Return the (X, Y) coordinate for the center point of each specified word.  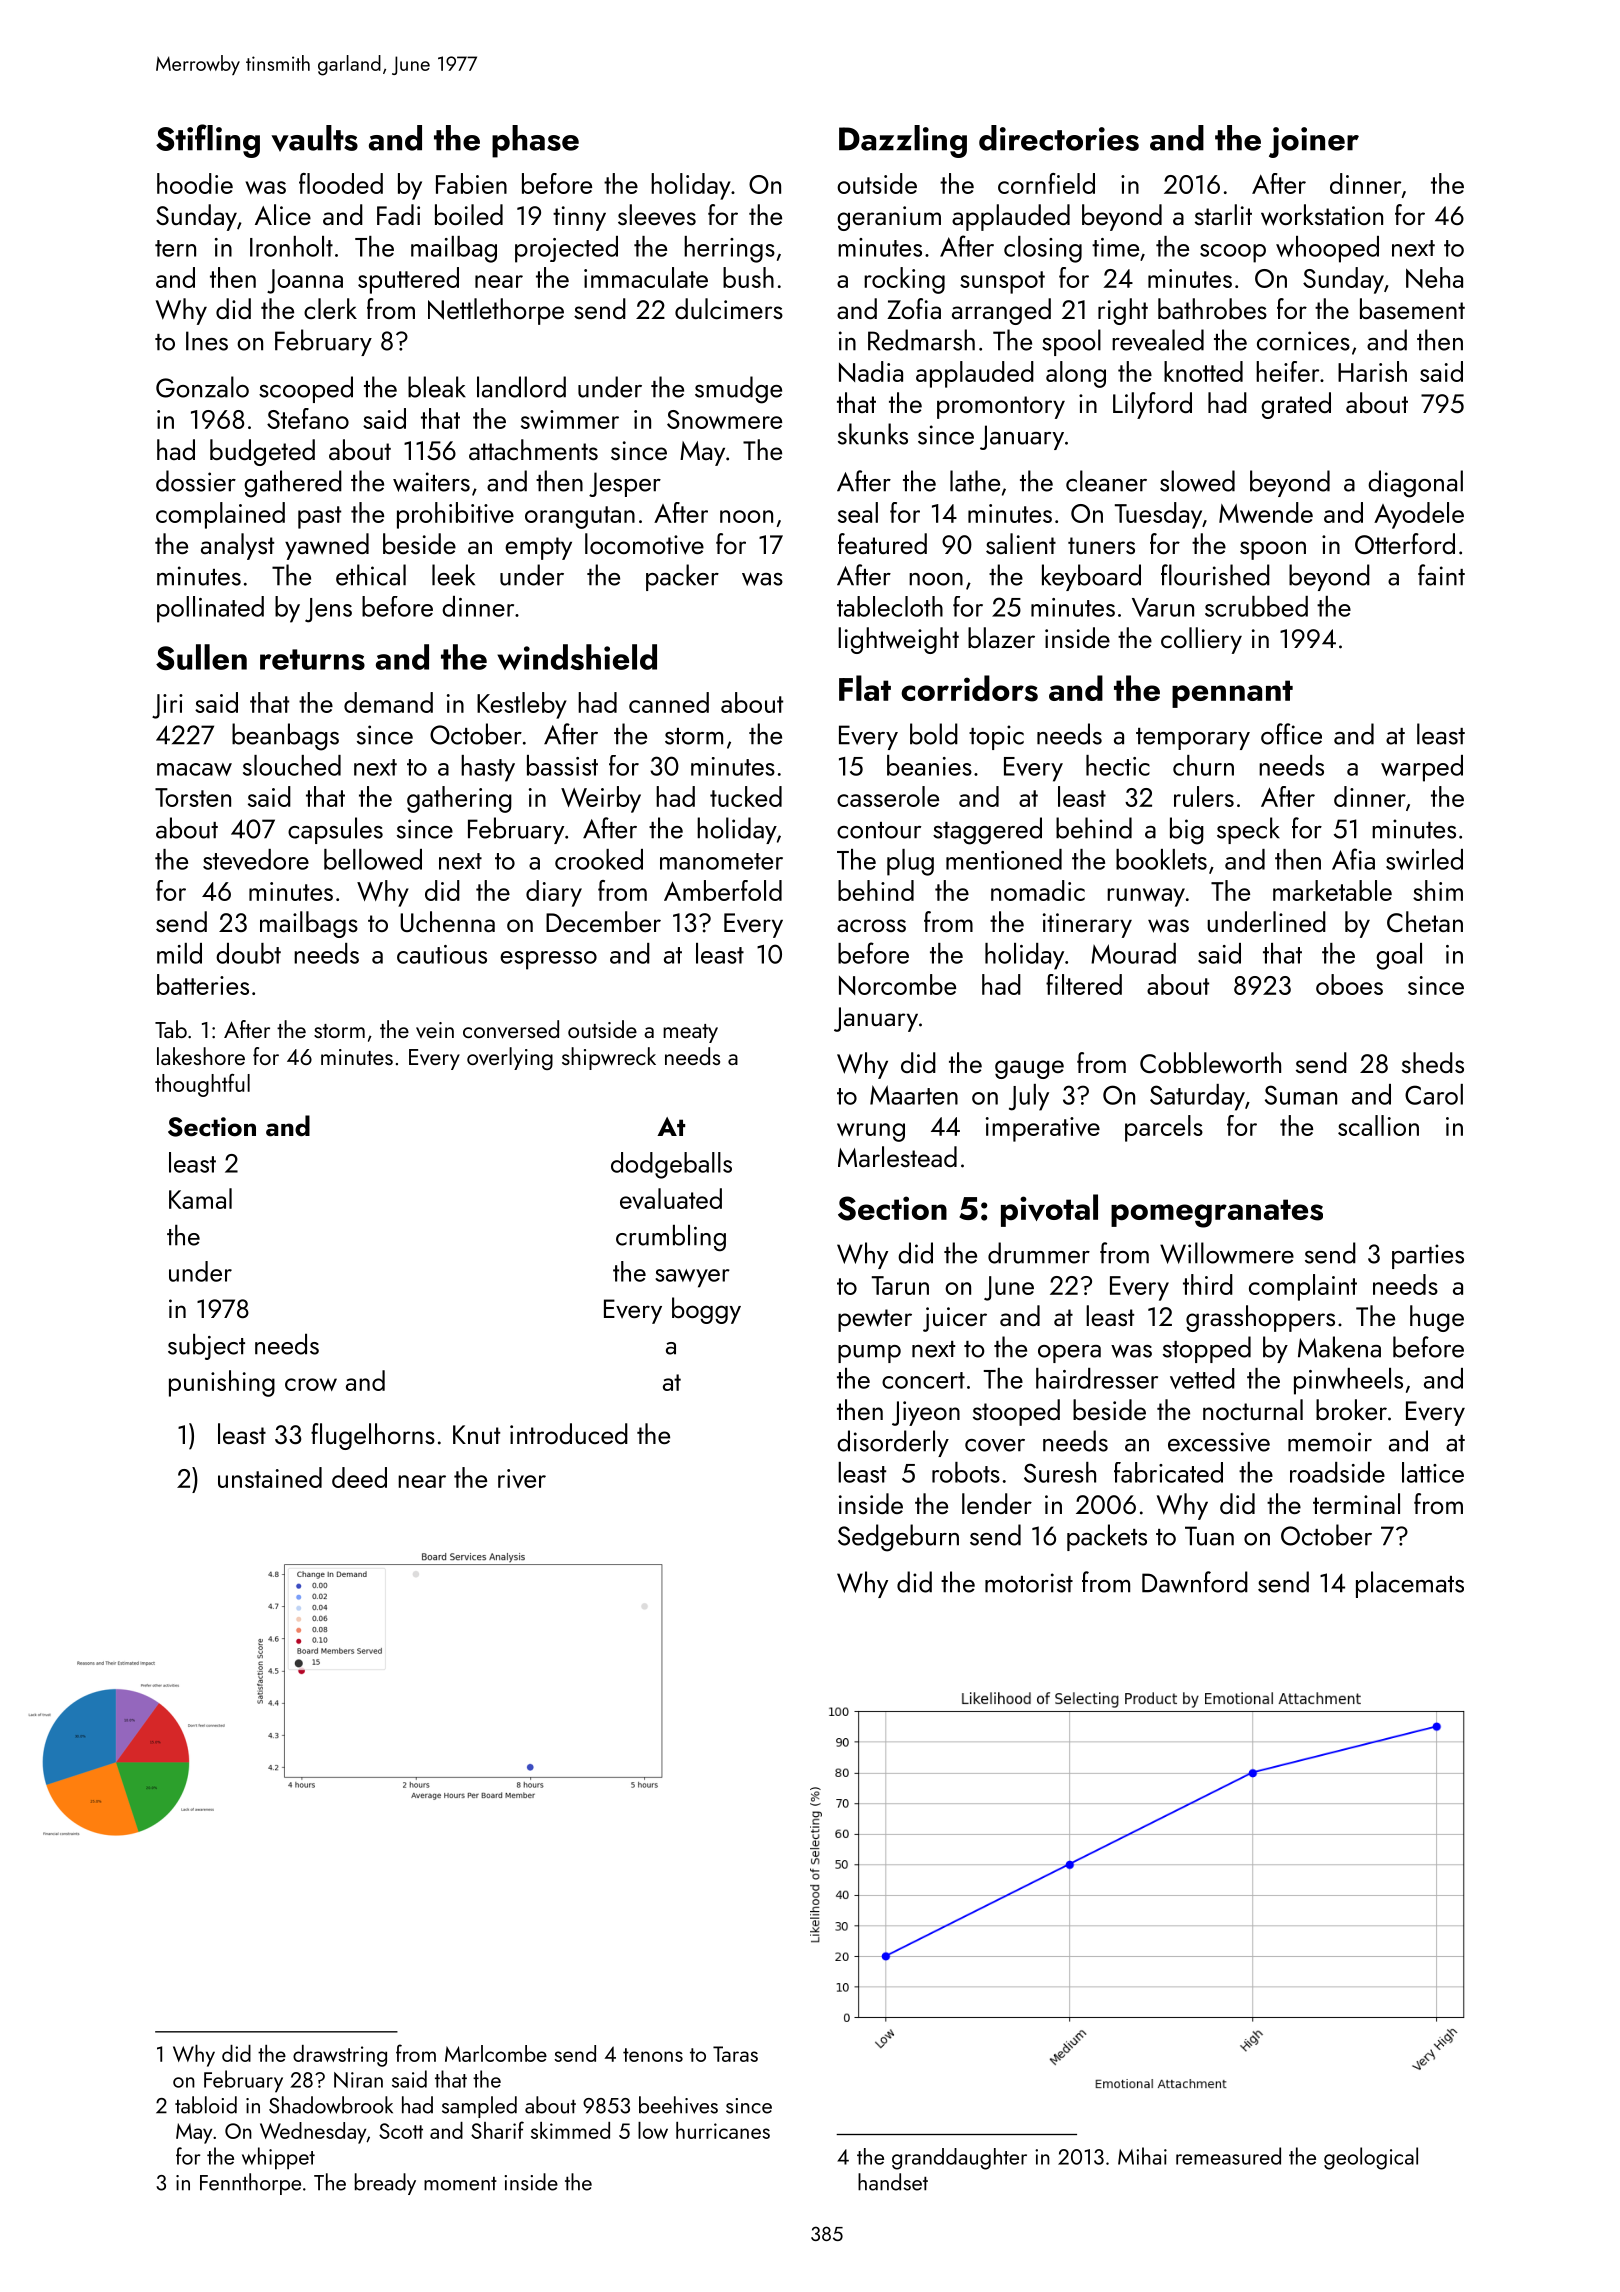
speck (1248, 830)
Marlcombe (496, 2053)
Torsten (193, 797)
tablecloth (890, 606)
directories (1059, 138)
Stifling (208, 141)
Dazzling (903, 141)
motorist (1029, 1583)
